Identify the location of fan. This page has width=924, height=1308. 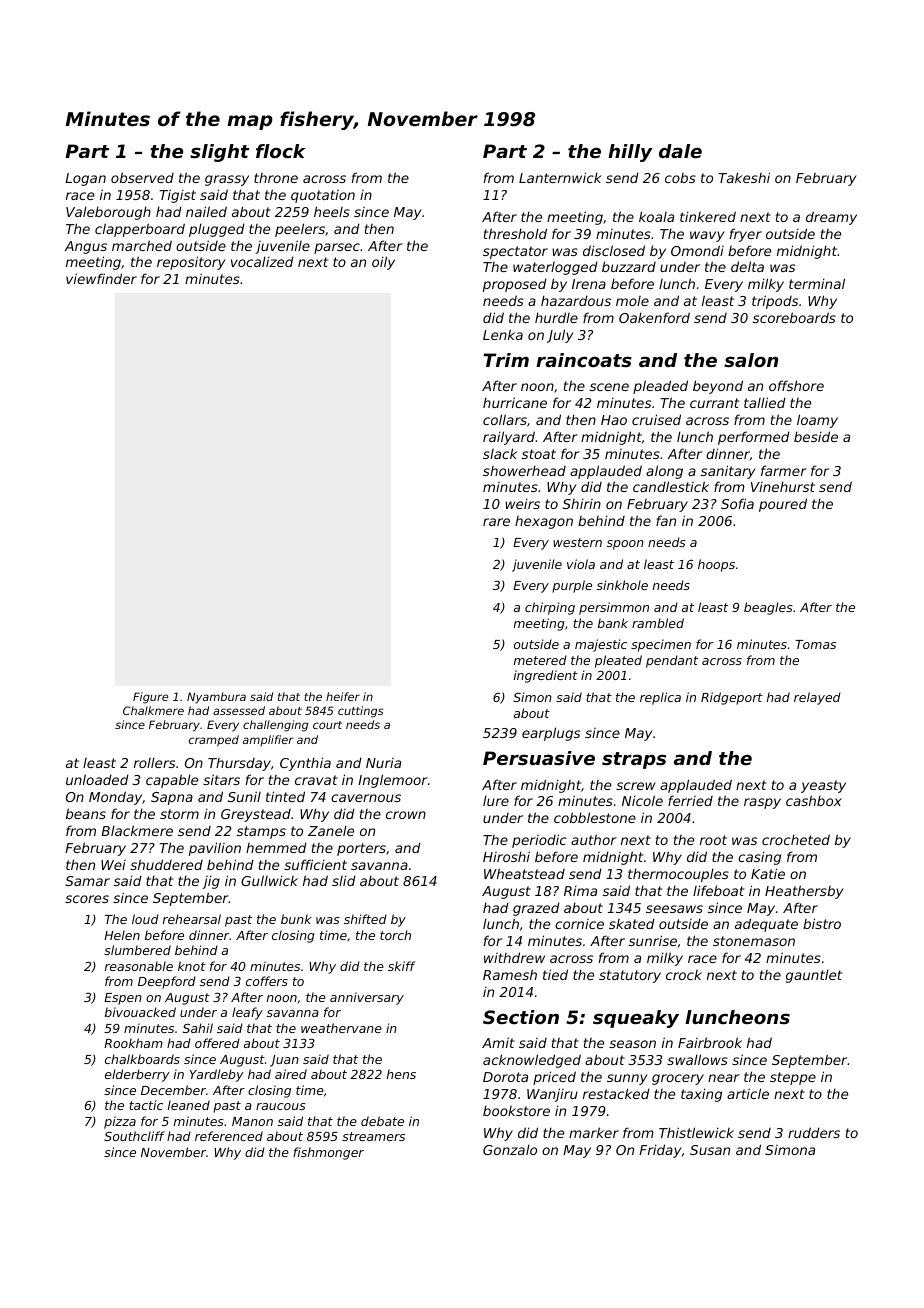
(666, 520).
